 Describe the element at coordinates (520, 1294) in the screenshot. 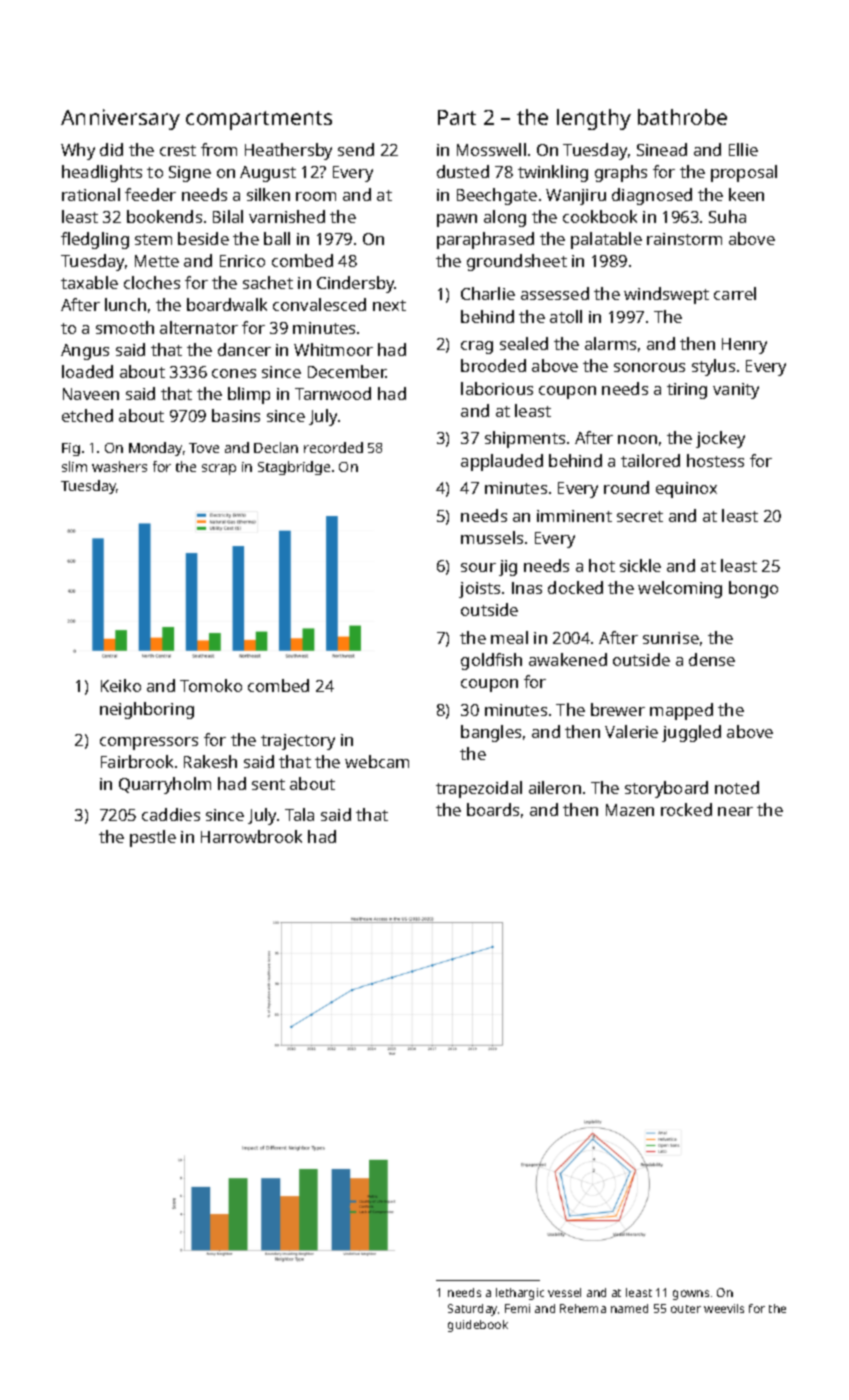

I see `lethargic` at that location.
